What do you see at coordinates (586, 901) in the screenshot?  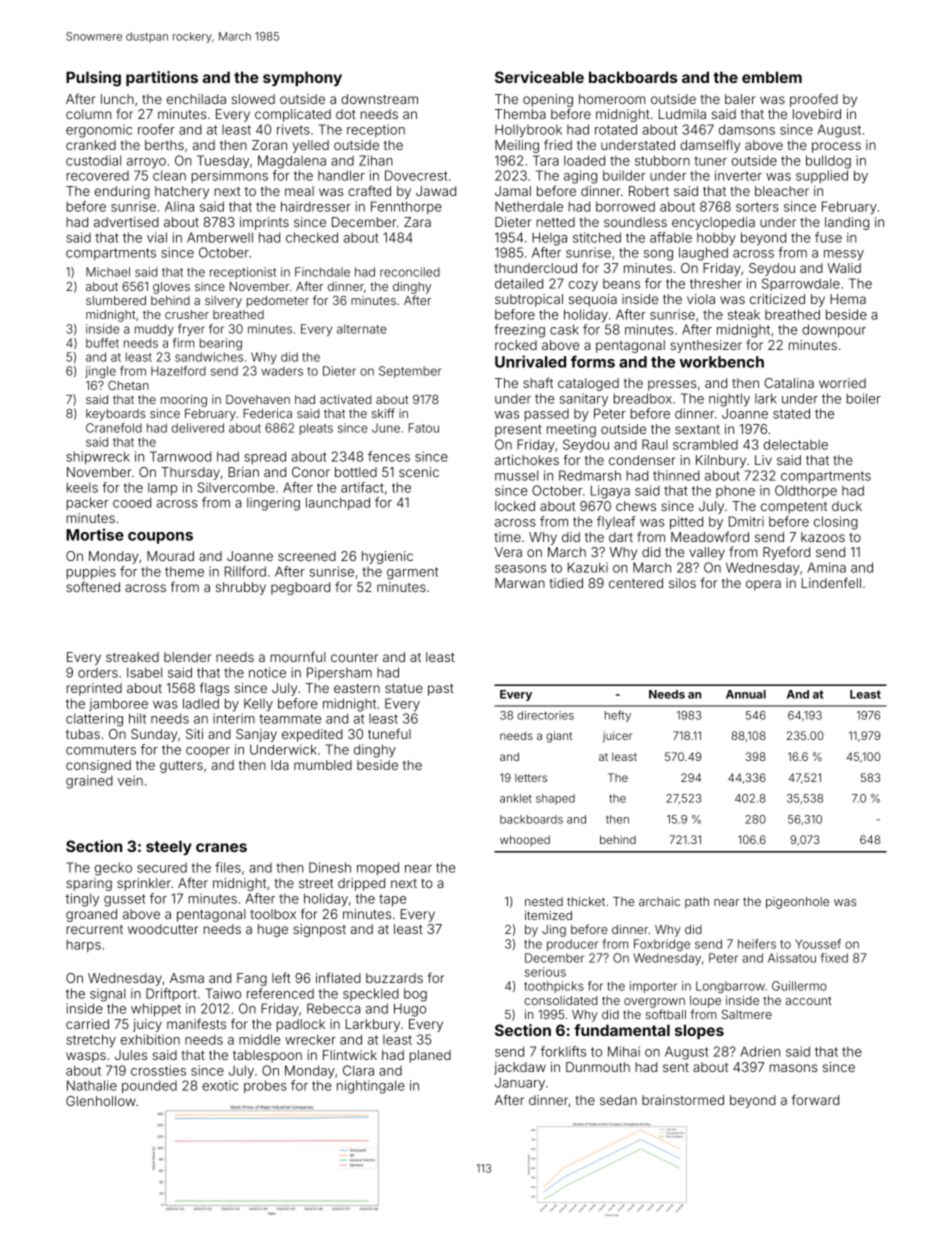 I see `thicket` at bounding box center [586, 901].
